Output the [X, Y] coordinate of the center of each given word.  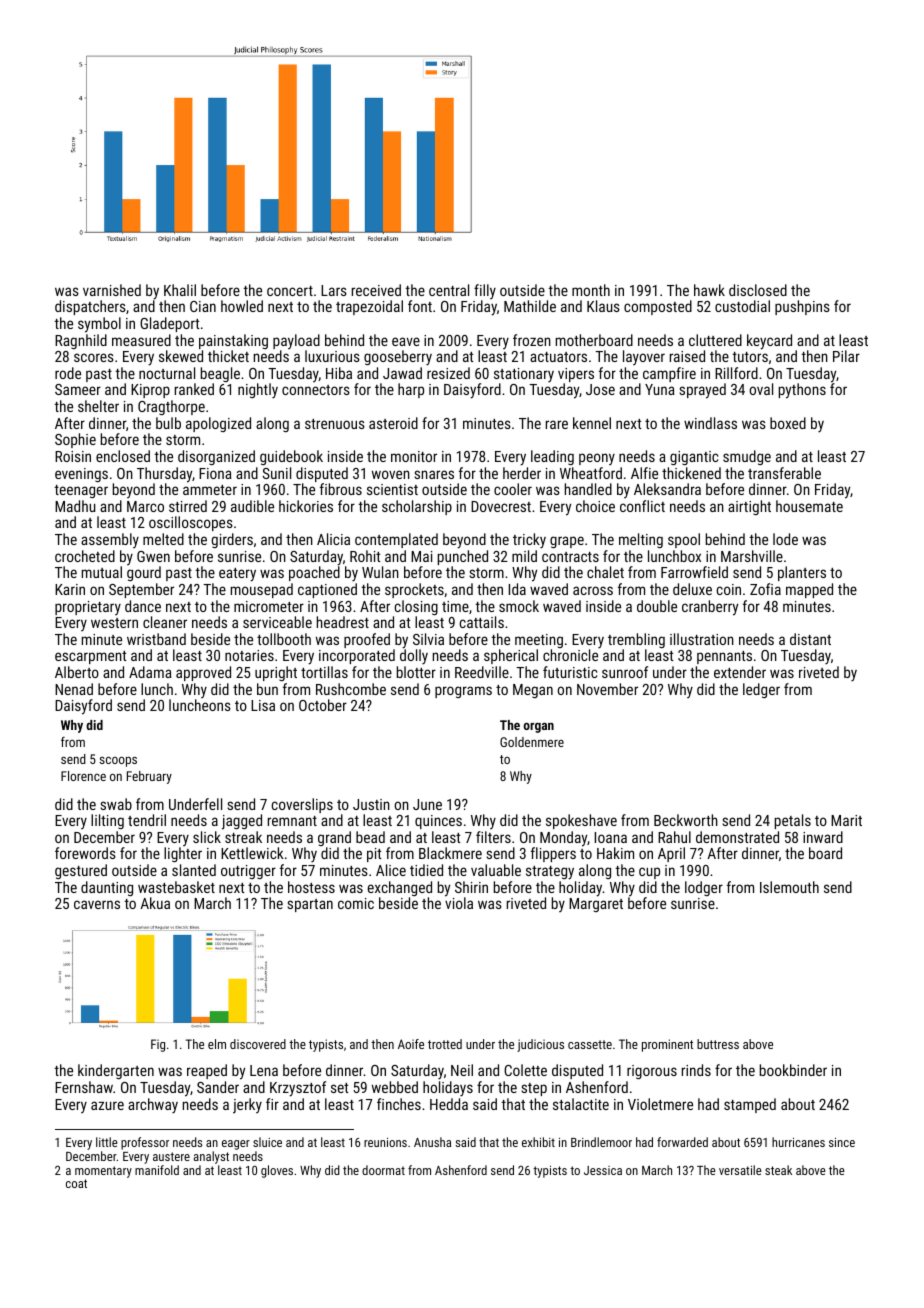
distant [810, 639]
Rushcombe [351, 689]
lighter [183, 854]
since [842, 1142]
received [376, 290]
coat [76, 1183]
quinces [438, 822]
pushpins [802, 307]
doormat [383, 1170]
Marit [846, 820]
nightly [258, 391]
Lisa [263, 705]
